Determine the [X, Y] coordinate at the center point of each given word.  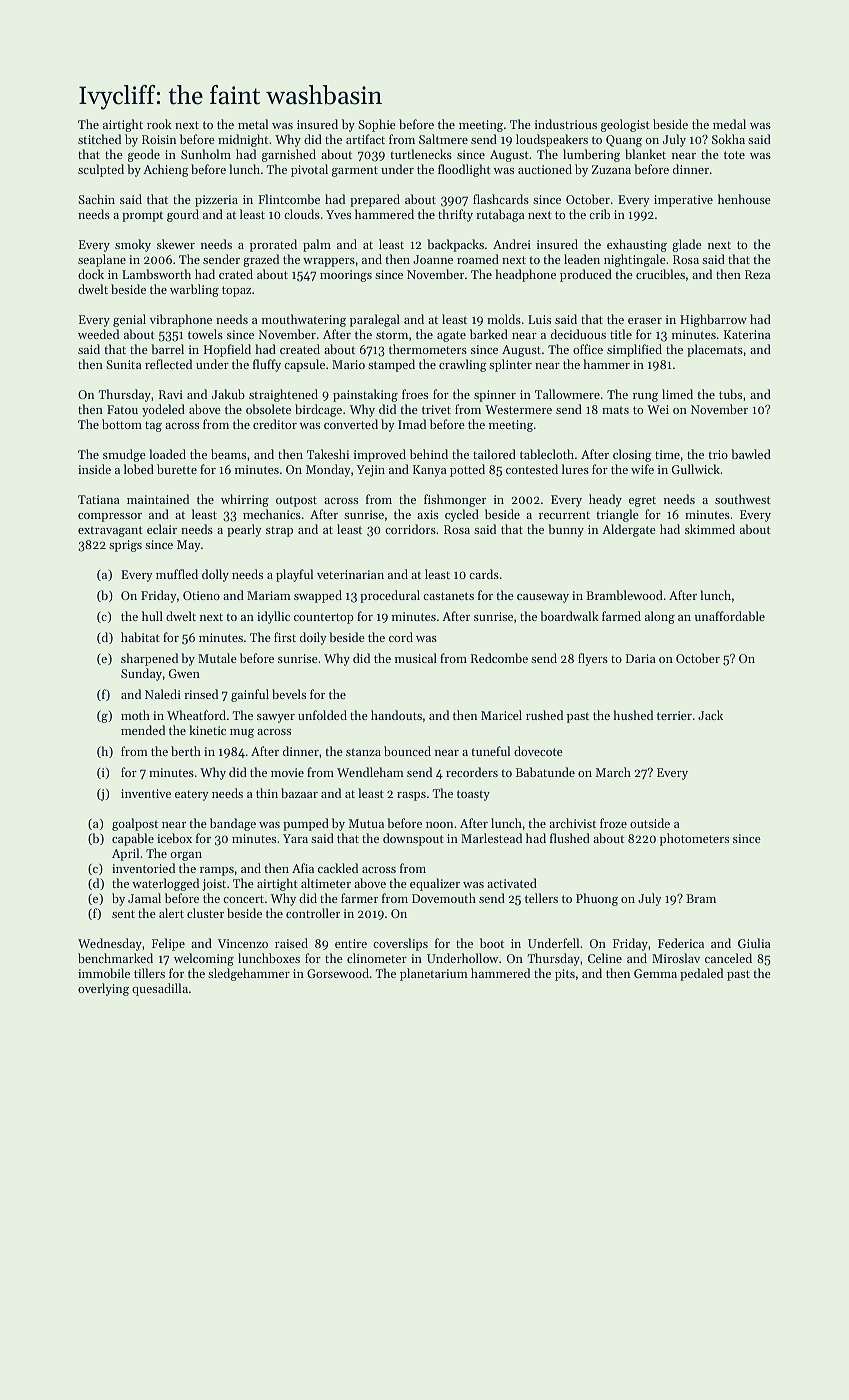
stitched [99, 139]
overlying [103, 989]
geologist [625, 125]
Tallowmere [567, 394]
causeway [543, 598]
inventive [146, 793]
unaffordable [730, 616]
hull [152, 616]
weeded [98, 334]
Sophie [377, 125]
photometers [694, 839]
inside [94, 469]
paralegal [375, 320]
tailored [494, 454]
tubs [730, 394]
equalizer [435, 884]
